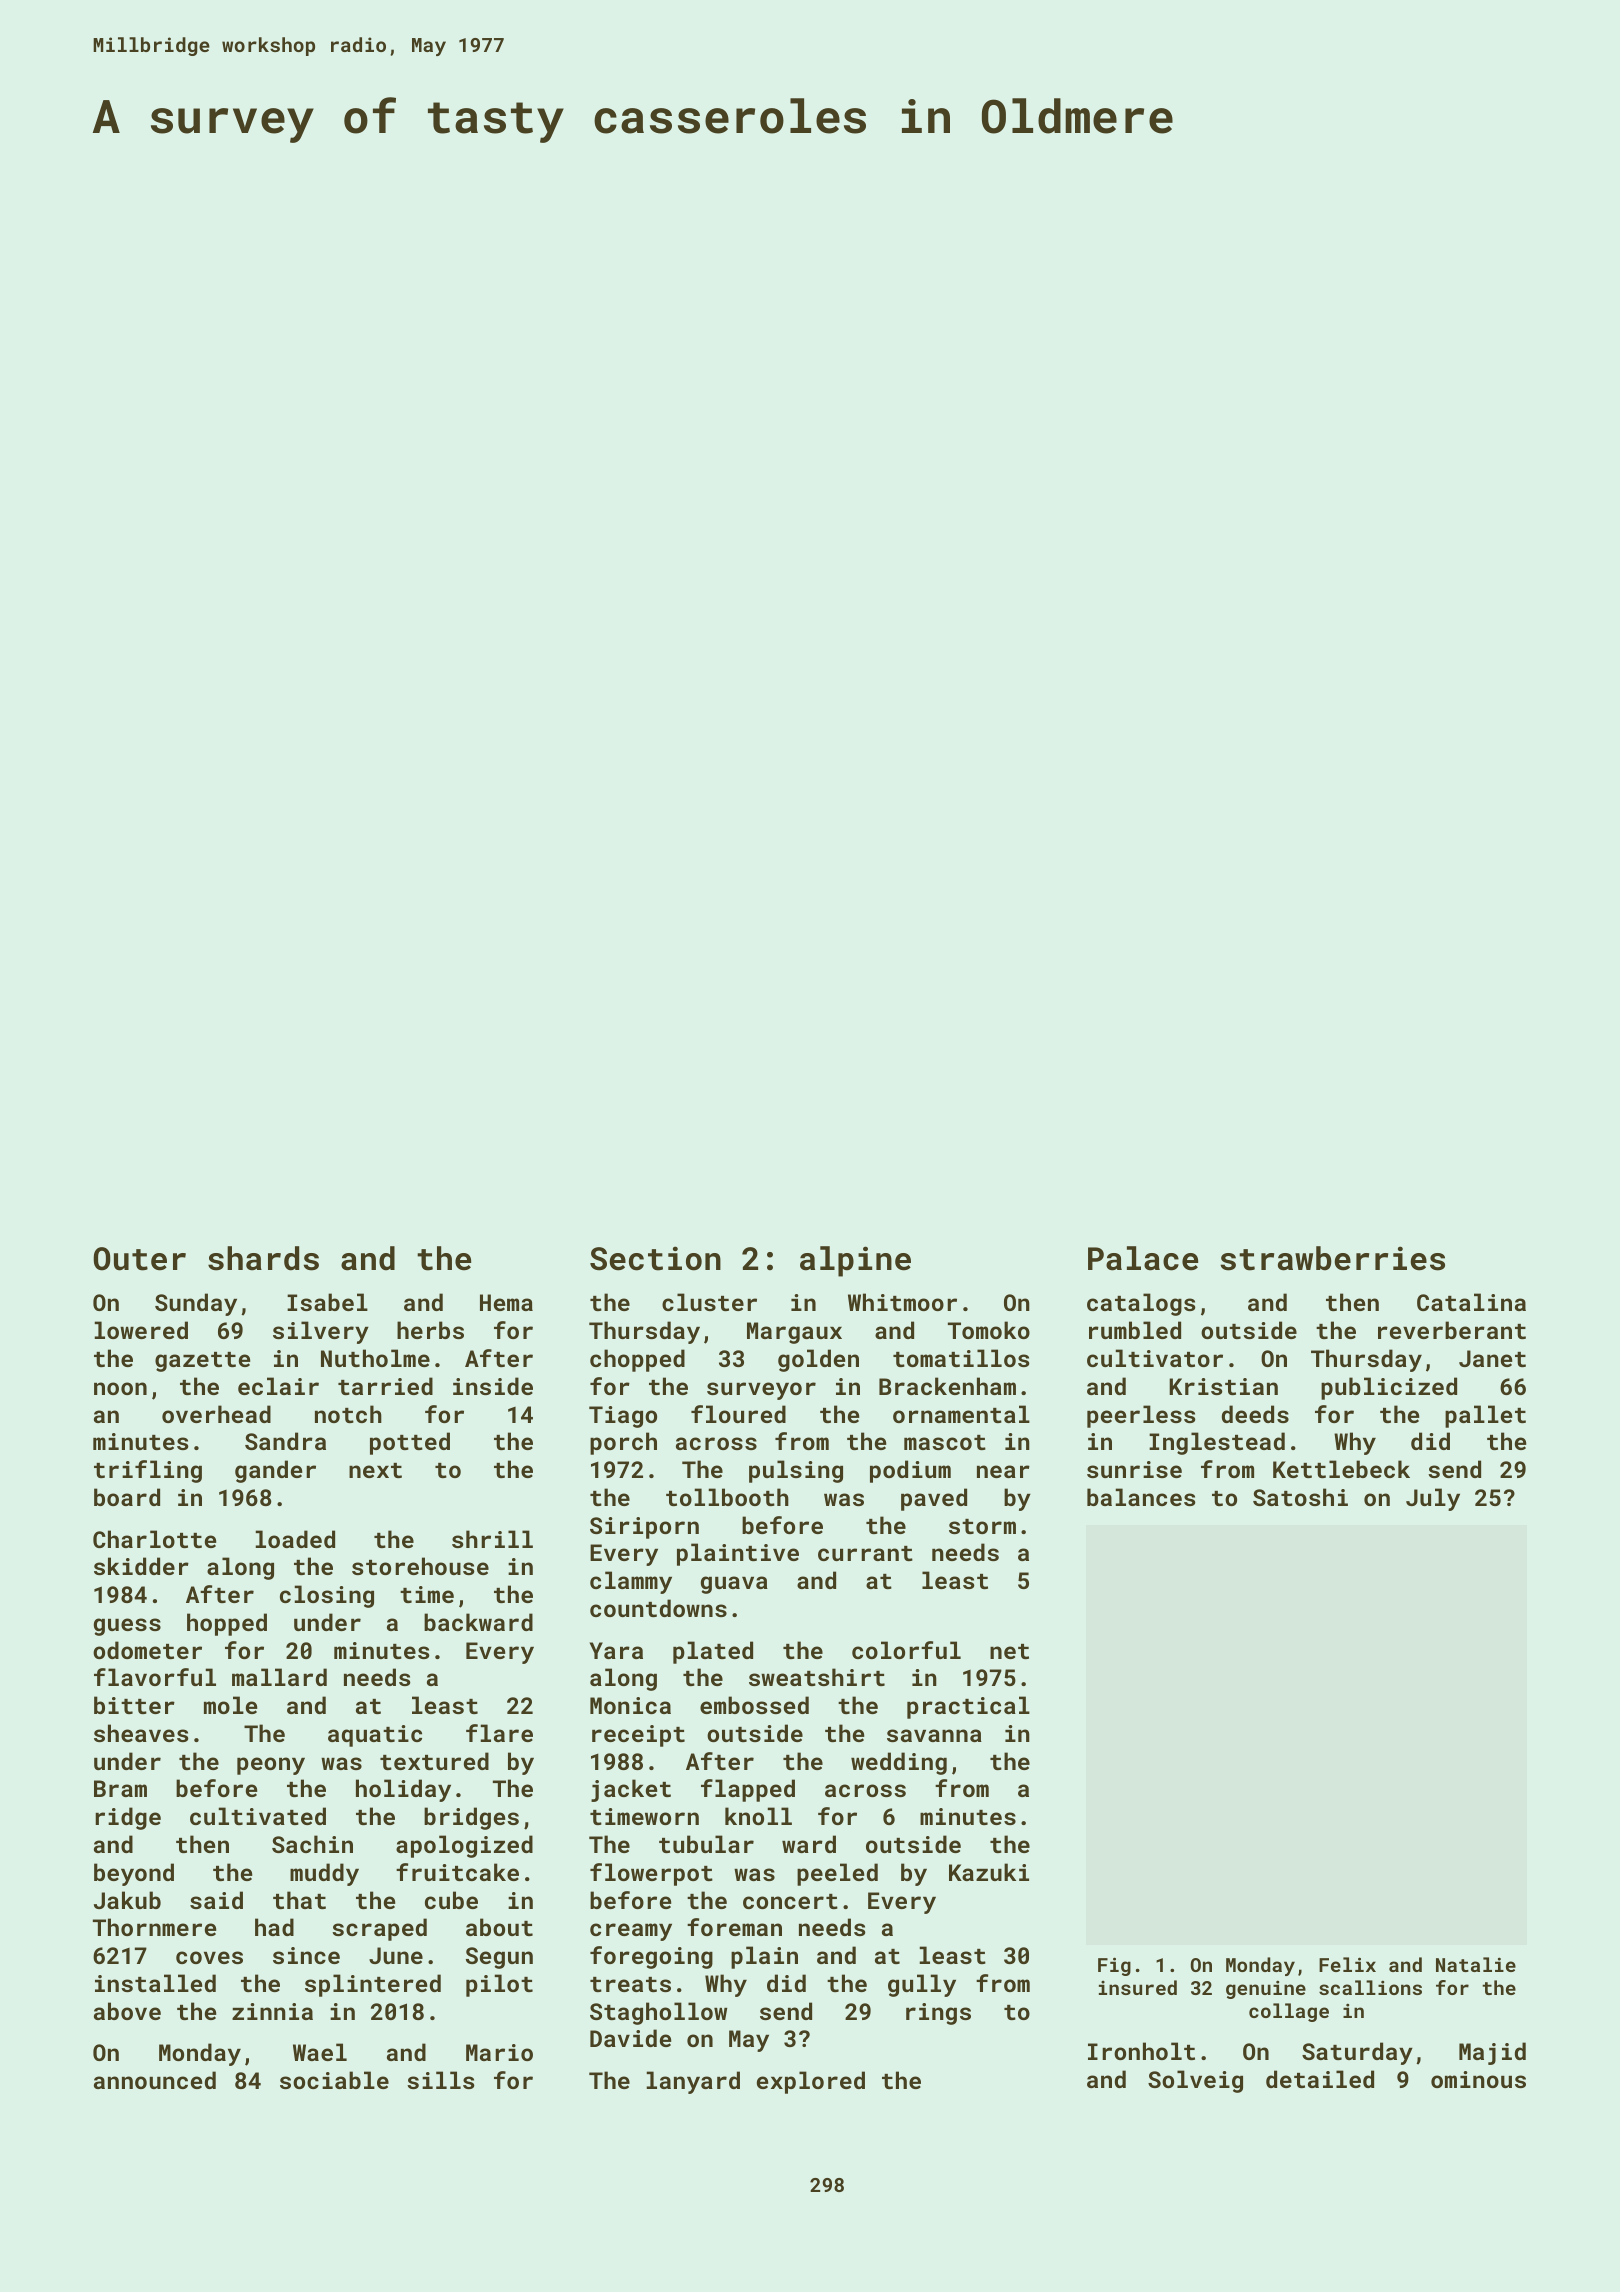 The height and width of the image is (2292, 1620). What do you see at coordinates (139, 1259) in the image?
I see `Outer` at bounding box center [139, 1259].
